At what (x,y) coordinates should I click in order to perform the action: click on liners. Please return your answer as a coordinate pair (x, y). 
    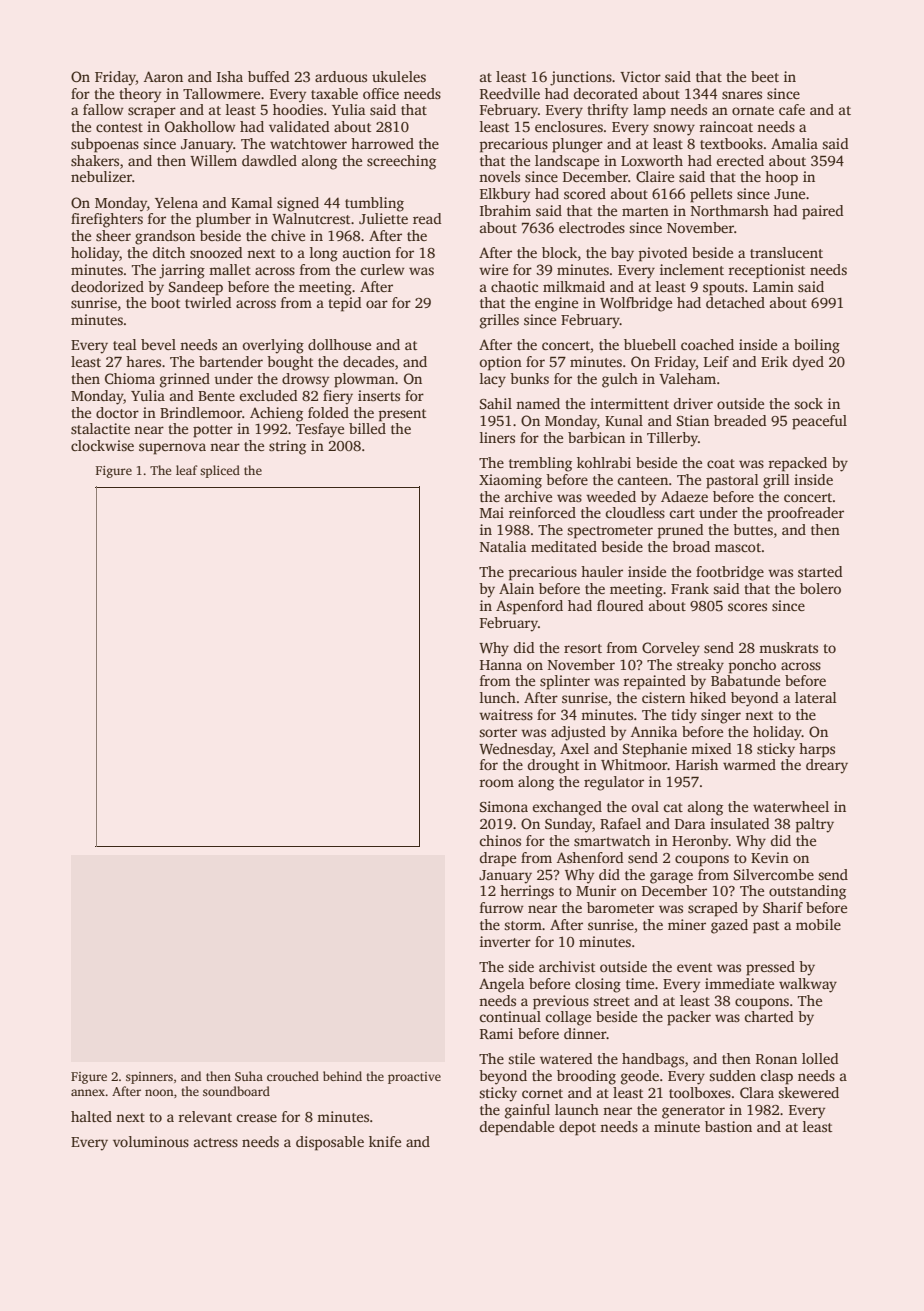
    Looking at the image, I should click on (497, 437).
